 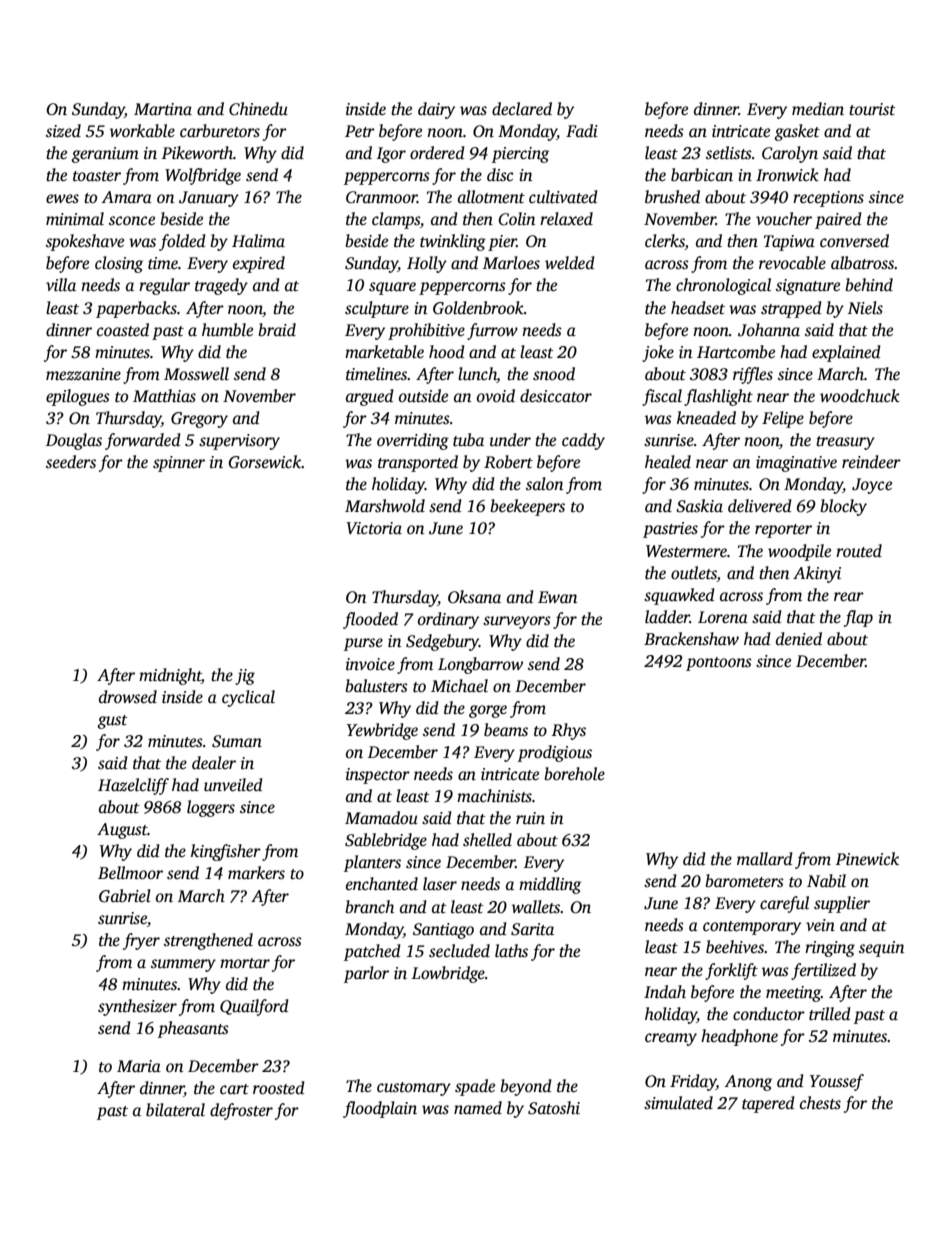 I want to click on meeting, so click(x=793, y=994).
